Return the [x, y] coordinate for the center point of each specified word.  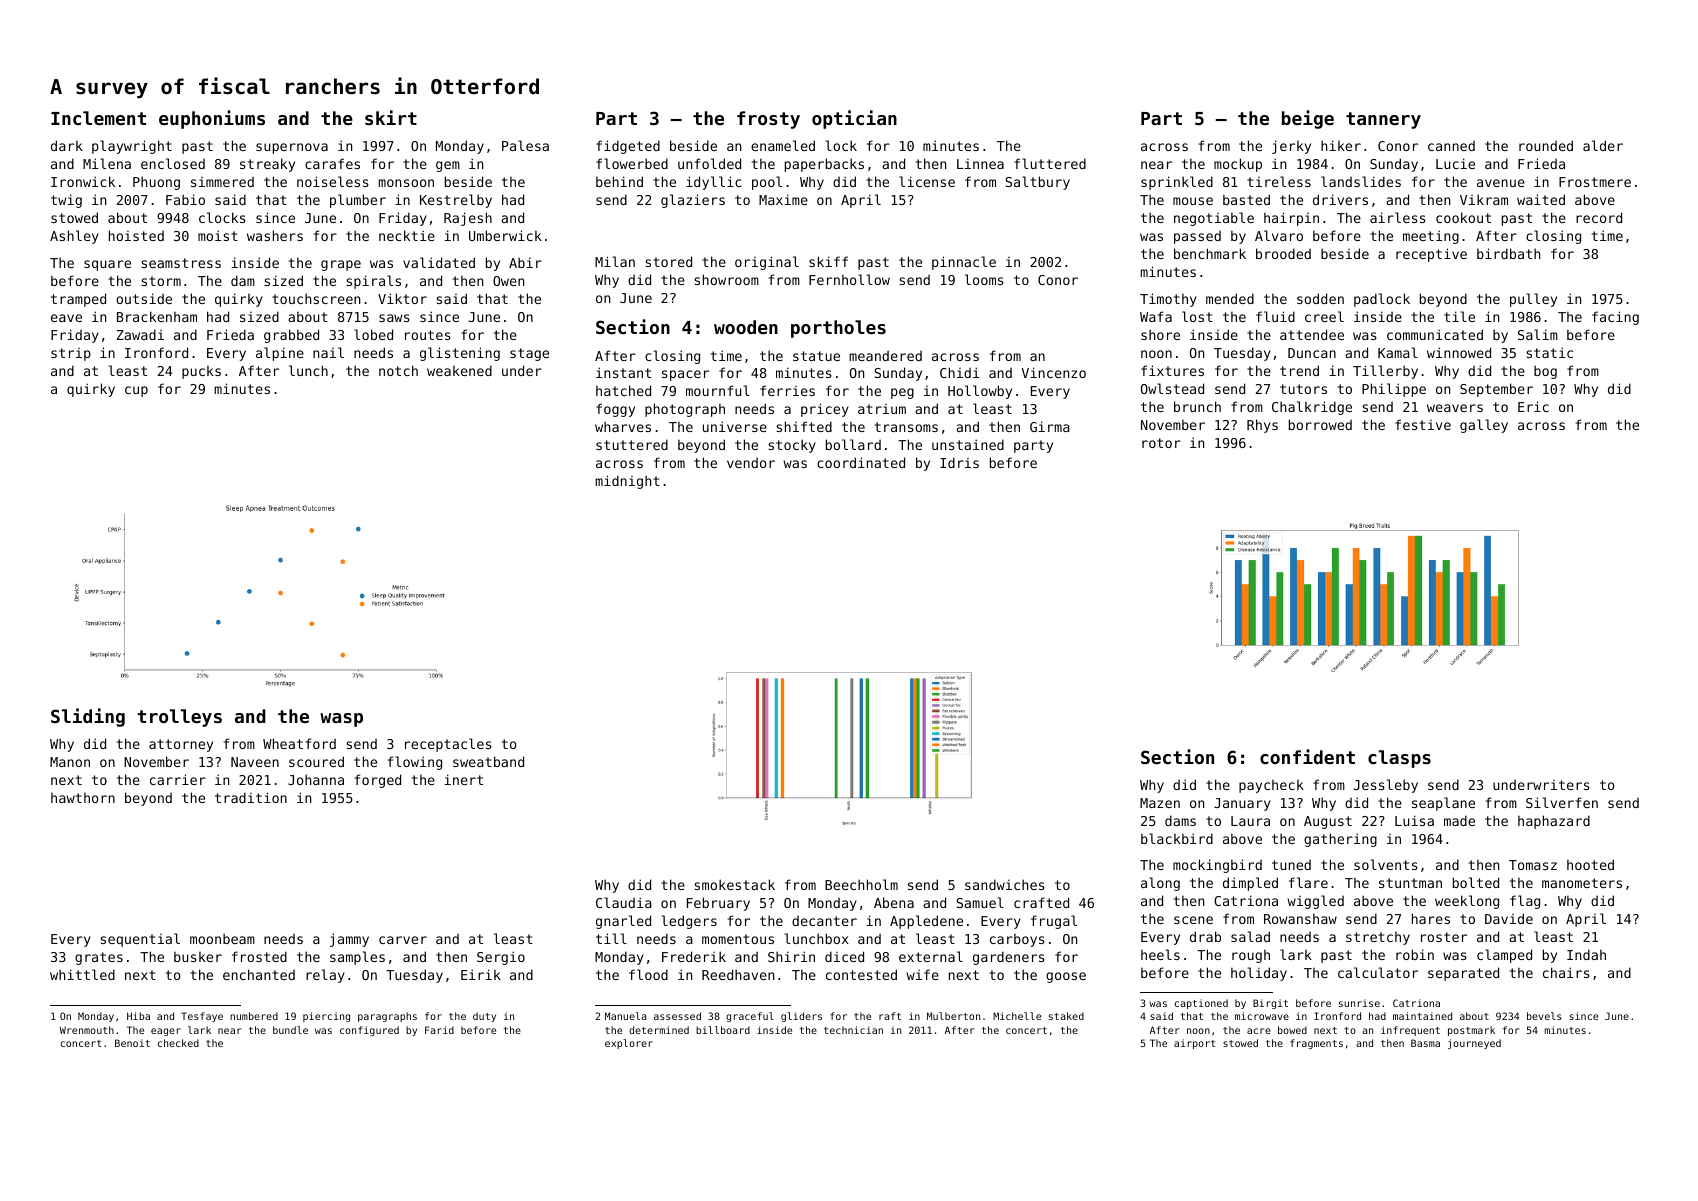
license [927, 181]
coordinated [861, 462]
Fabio [185, 199]
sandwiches [1005, 884]
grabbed [291, 336]
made [1459, 820]
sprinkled [1177, 183]
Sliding [88, 717]
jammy [349, 940]
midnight [627, 482]
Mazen [1160, 803]
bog [1545, 372]
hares [1431, 918]
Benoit [132, 1043]
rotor [1161, 443]
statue [816, 356]
